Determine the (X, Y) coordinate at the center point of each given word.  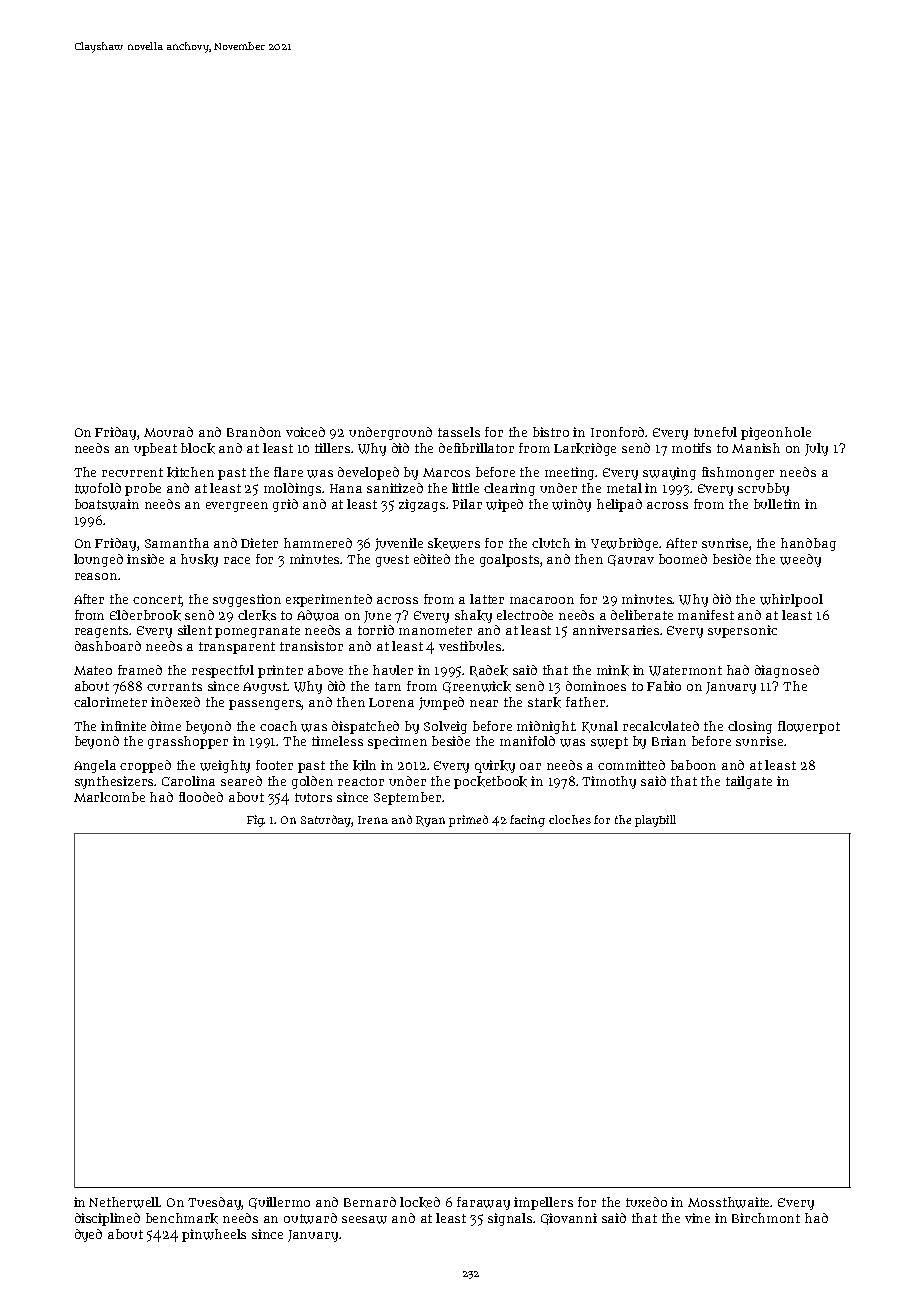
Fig (255, 821)
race (237, 560)
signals (511, 1219)
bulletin (777, 504)
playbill (655, 821)
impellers (543, 1203)
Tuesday (215, 1203)
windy (571, 505)
